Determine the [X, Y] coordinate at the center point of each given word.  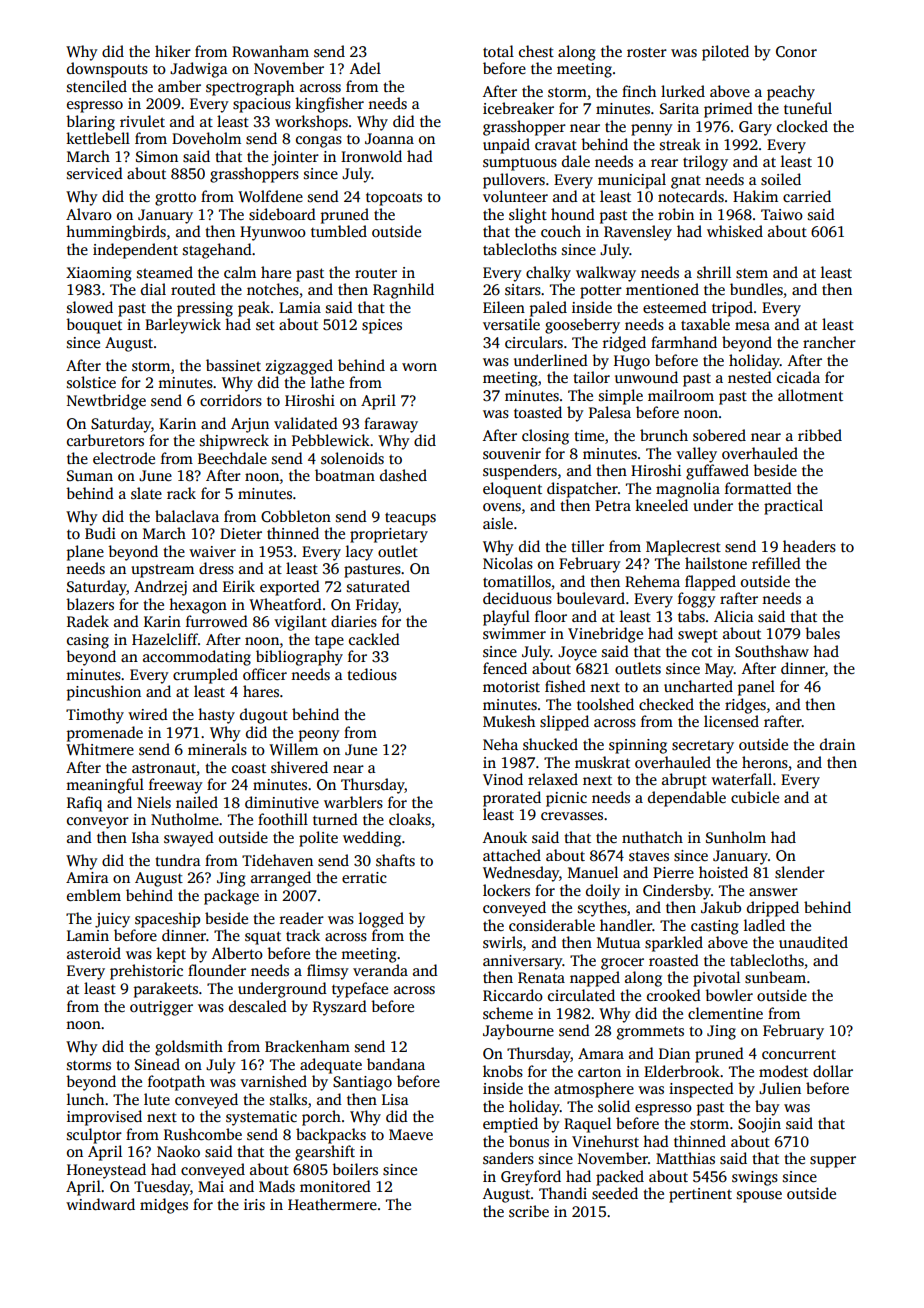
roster [647, 52]
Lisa [395, 1099]
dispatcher [582, 490]
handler [626, 925]
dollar [833, 1071]
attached [512, 855]
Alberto [237, 953]
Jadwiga [199, 70]
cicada [798, 377]
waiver [212, 551]
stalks [288, 1099]
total [498, 51]
